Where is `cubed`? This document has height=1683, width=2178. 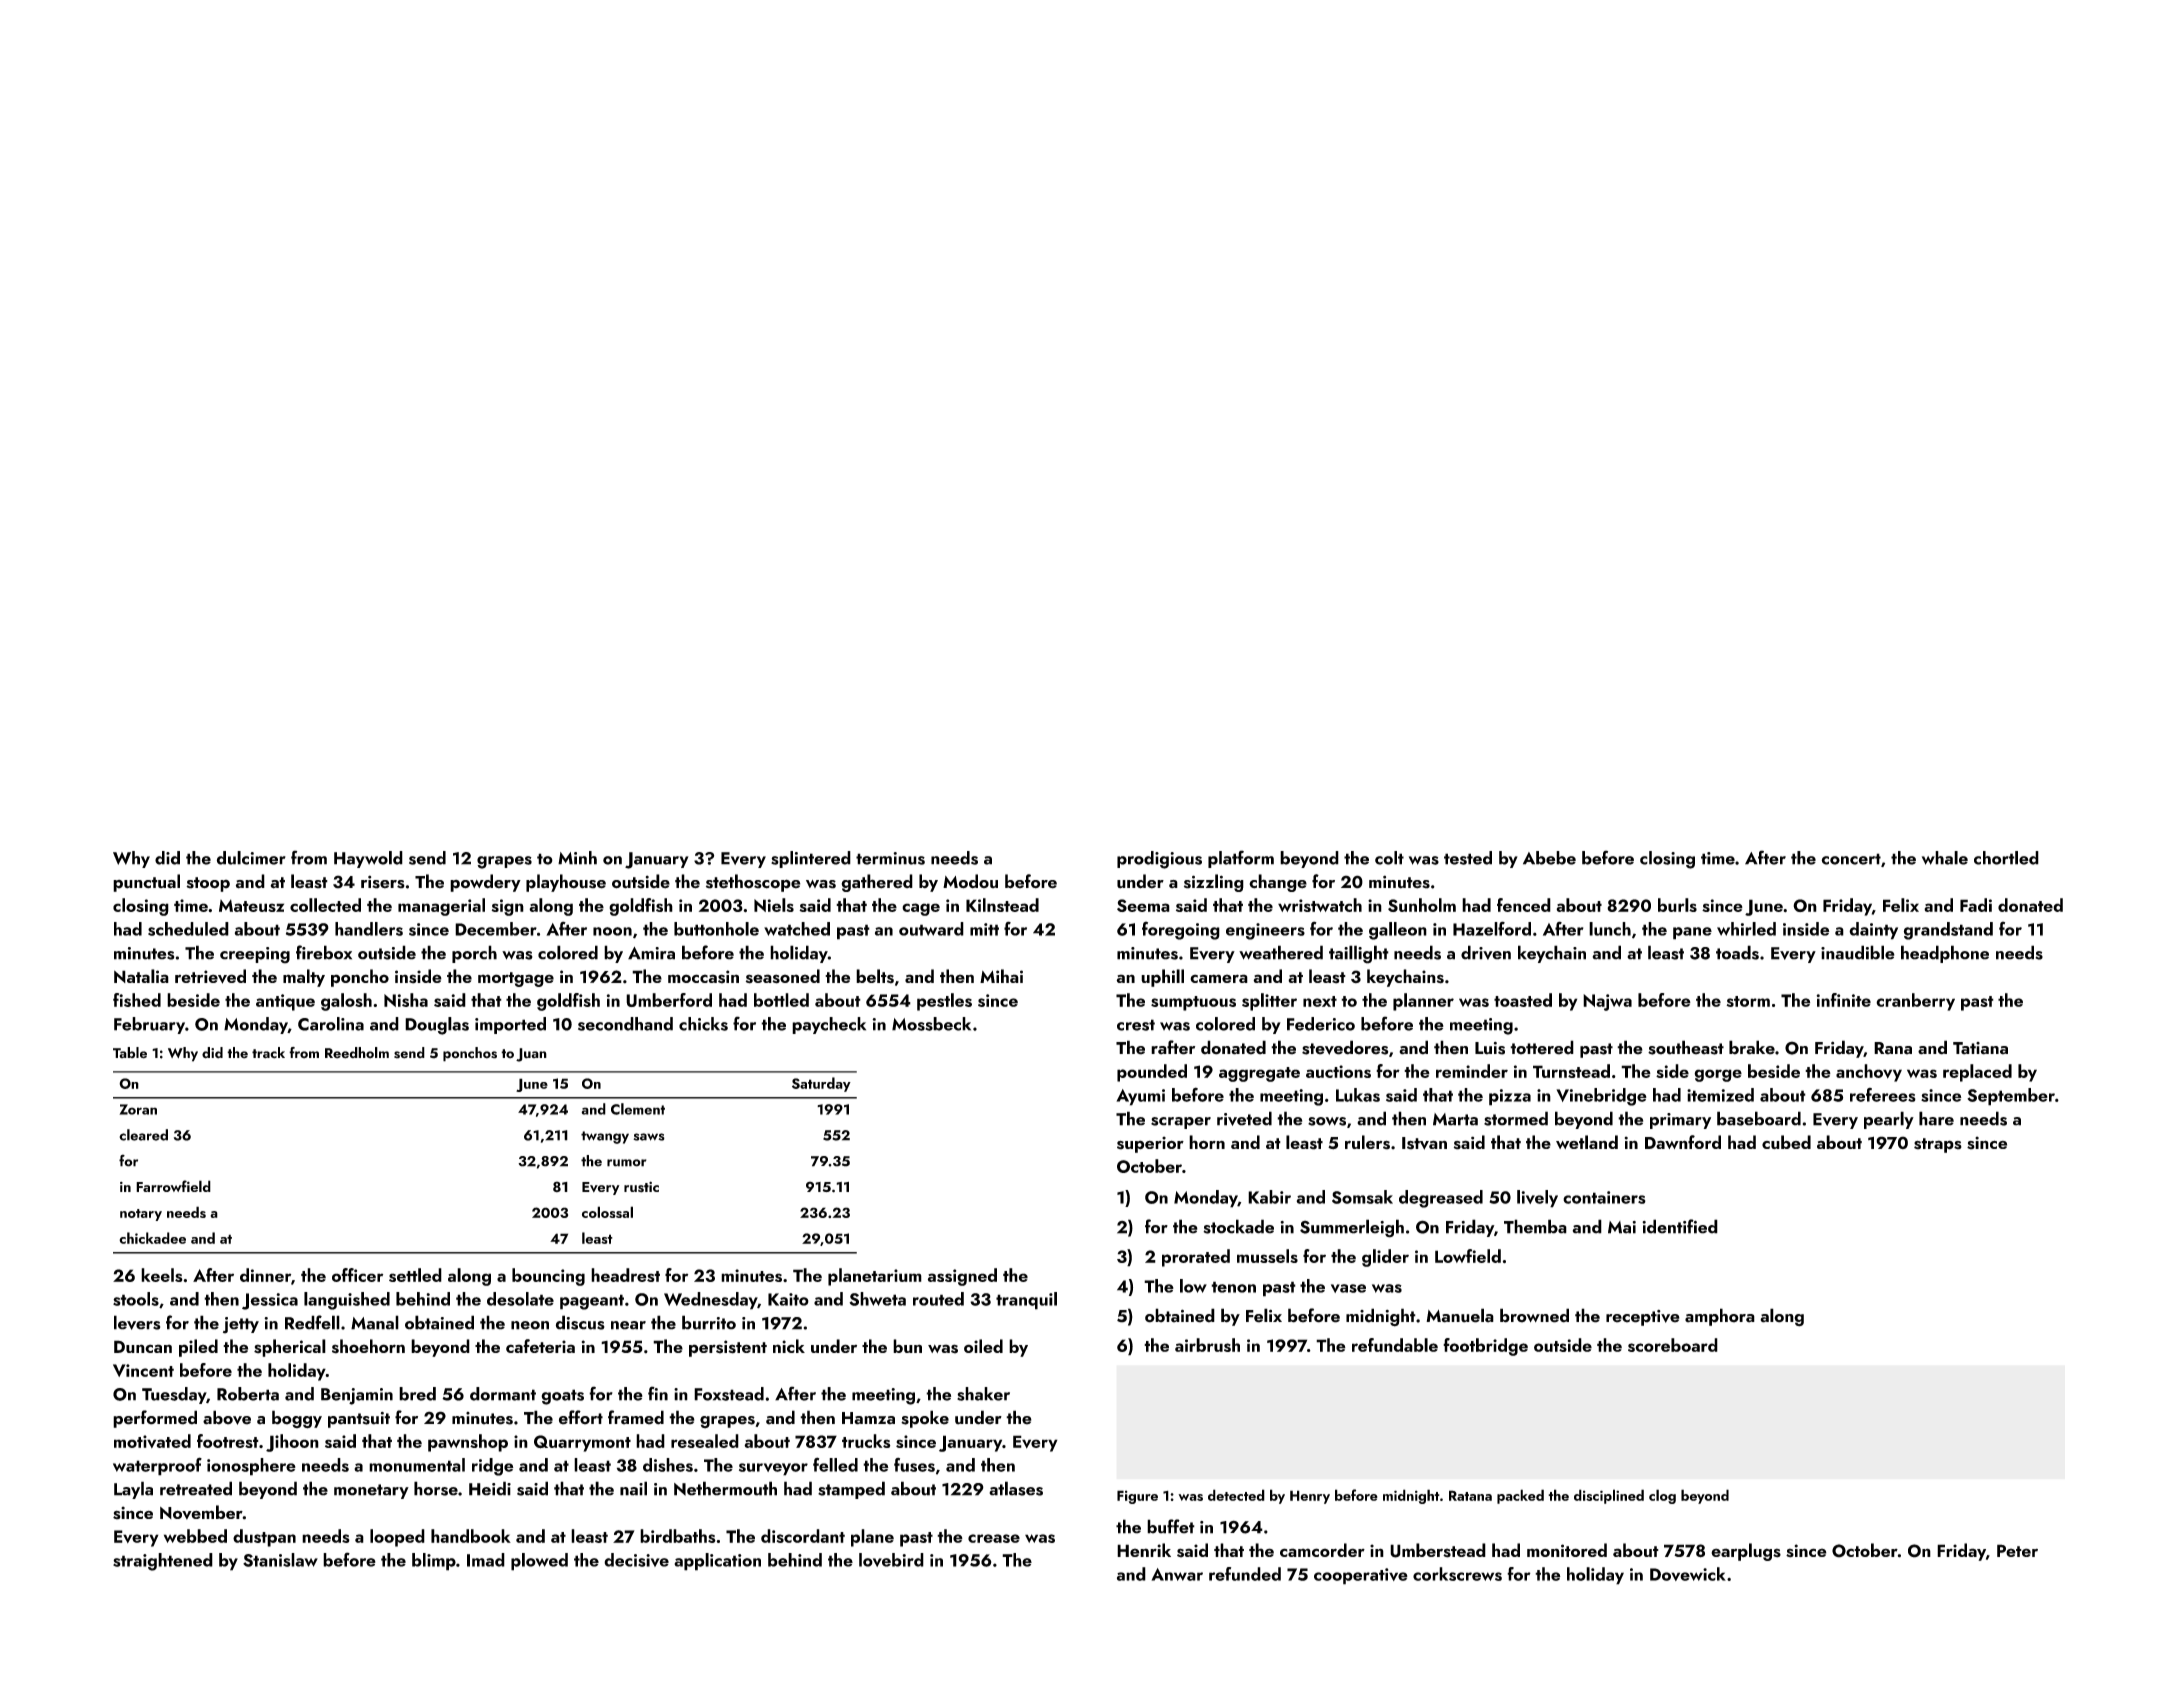
cubed is located at coordinates (1786, 1142).
